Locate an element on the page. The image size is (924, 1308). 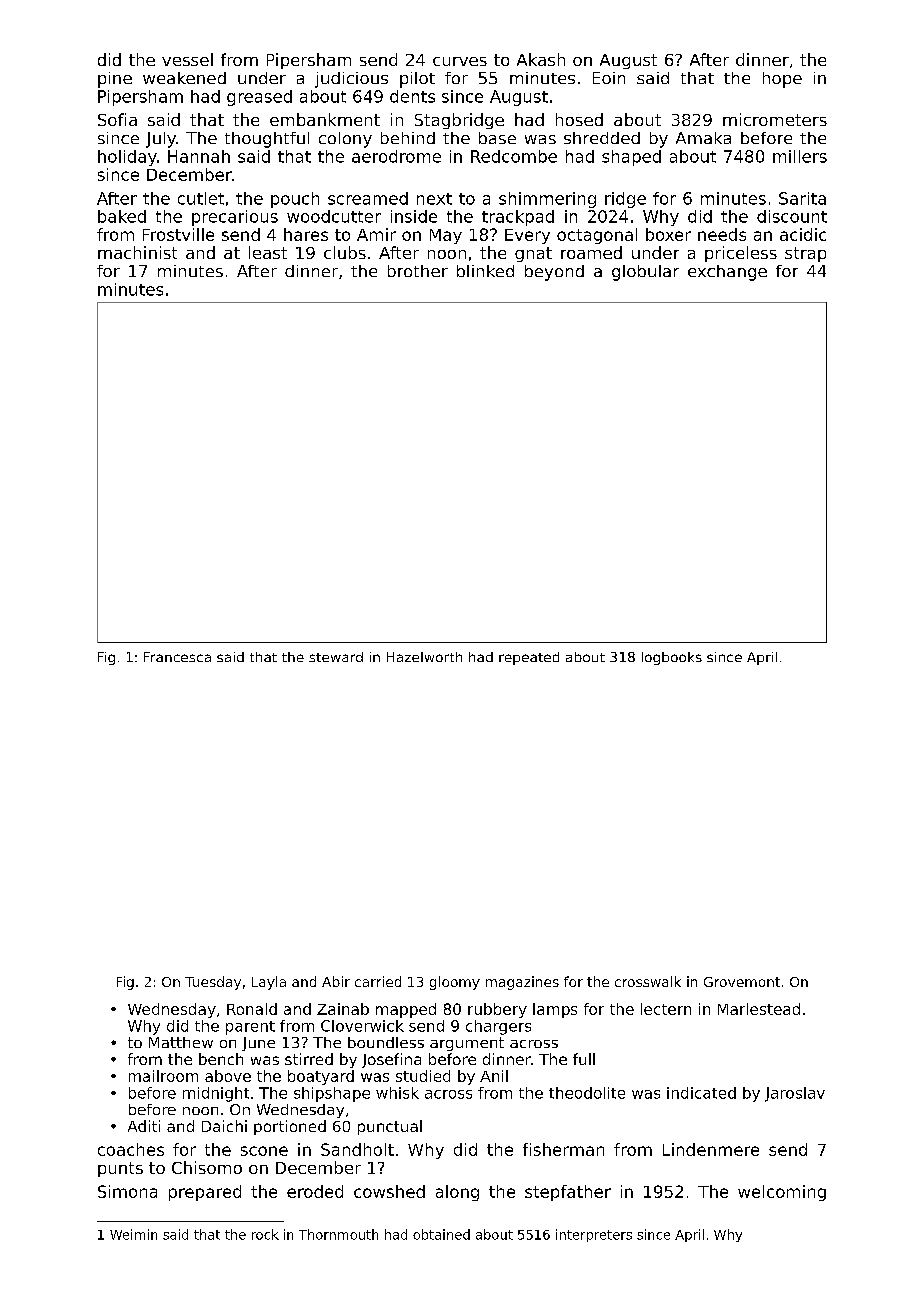
magazines is located at coordinates (522, 983).
